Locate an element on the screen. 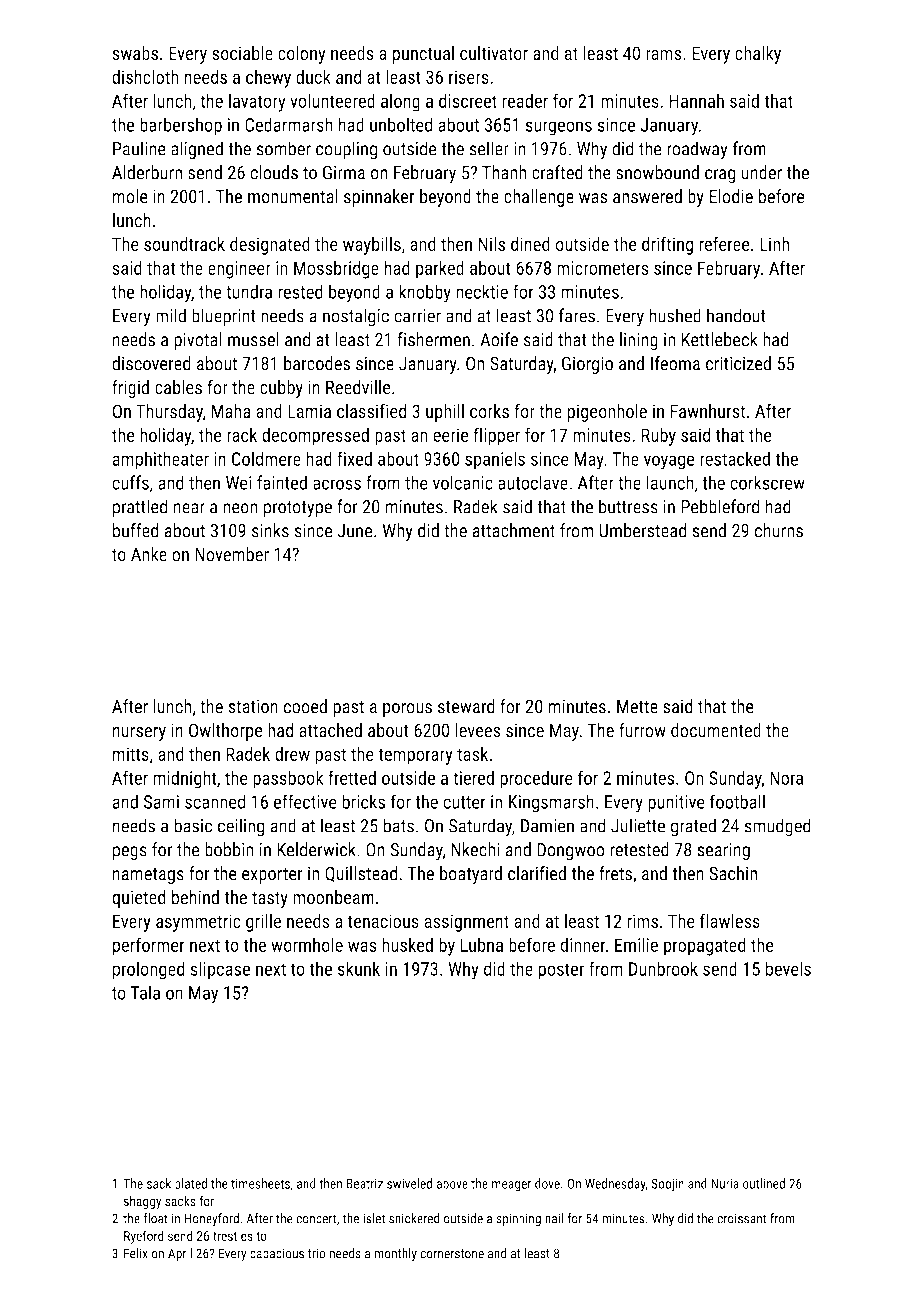 This screenshot has width=924, height=1308. fixed is located at coordinates (354, 458).
